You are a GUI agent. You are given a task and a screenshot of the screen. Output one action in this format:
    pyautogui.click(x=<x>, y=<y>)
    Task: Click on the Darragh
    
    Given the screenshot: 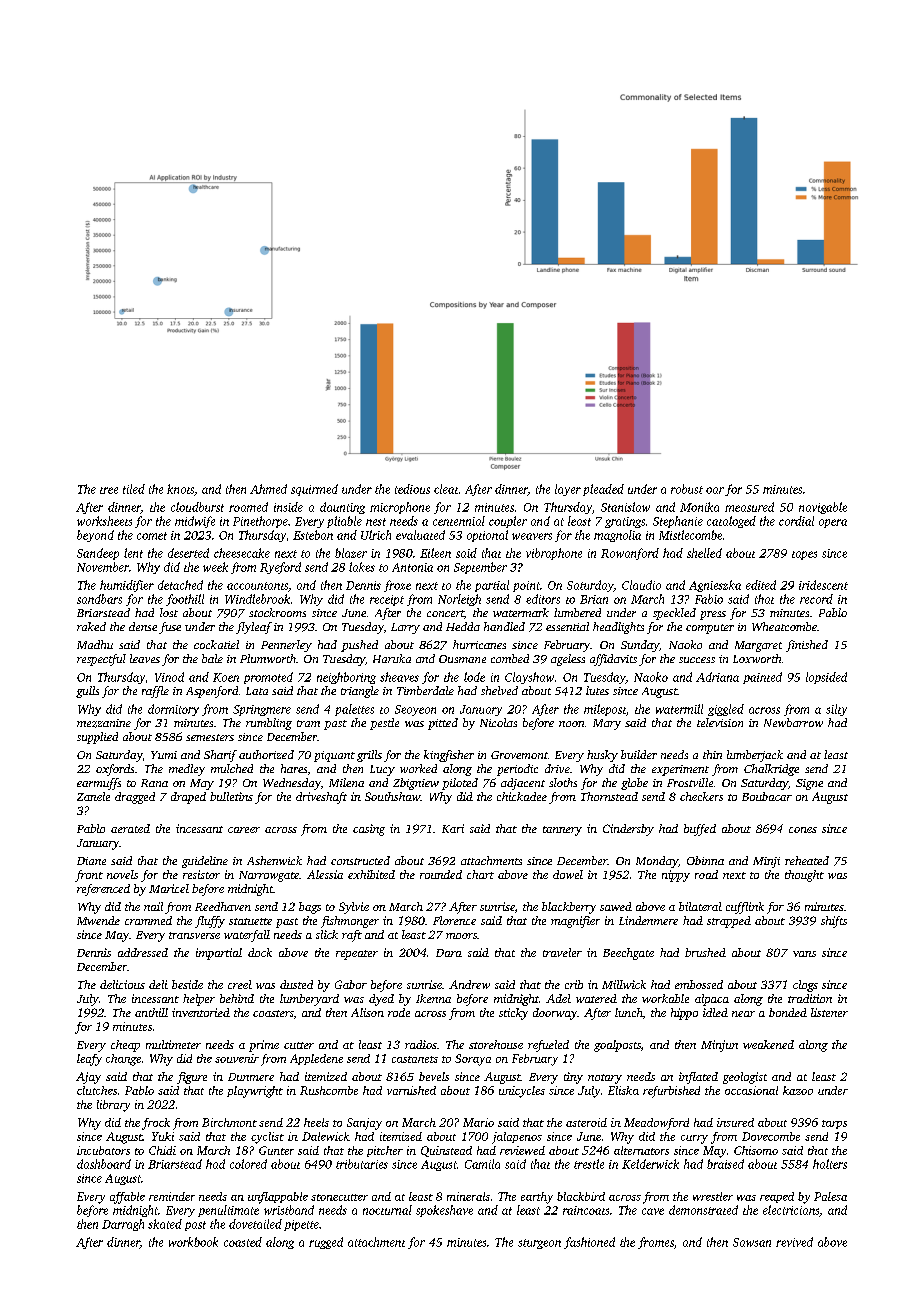 What is the action you would take?
    pyautogui.click(x=123, y=1225)
